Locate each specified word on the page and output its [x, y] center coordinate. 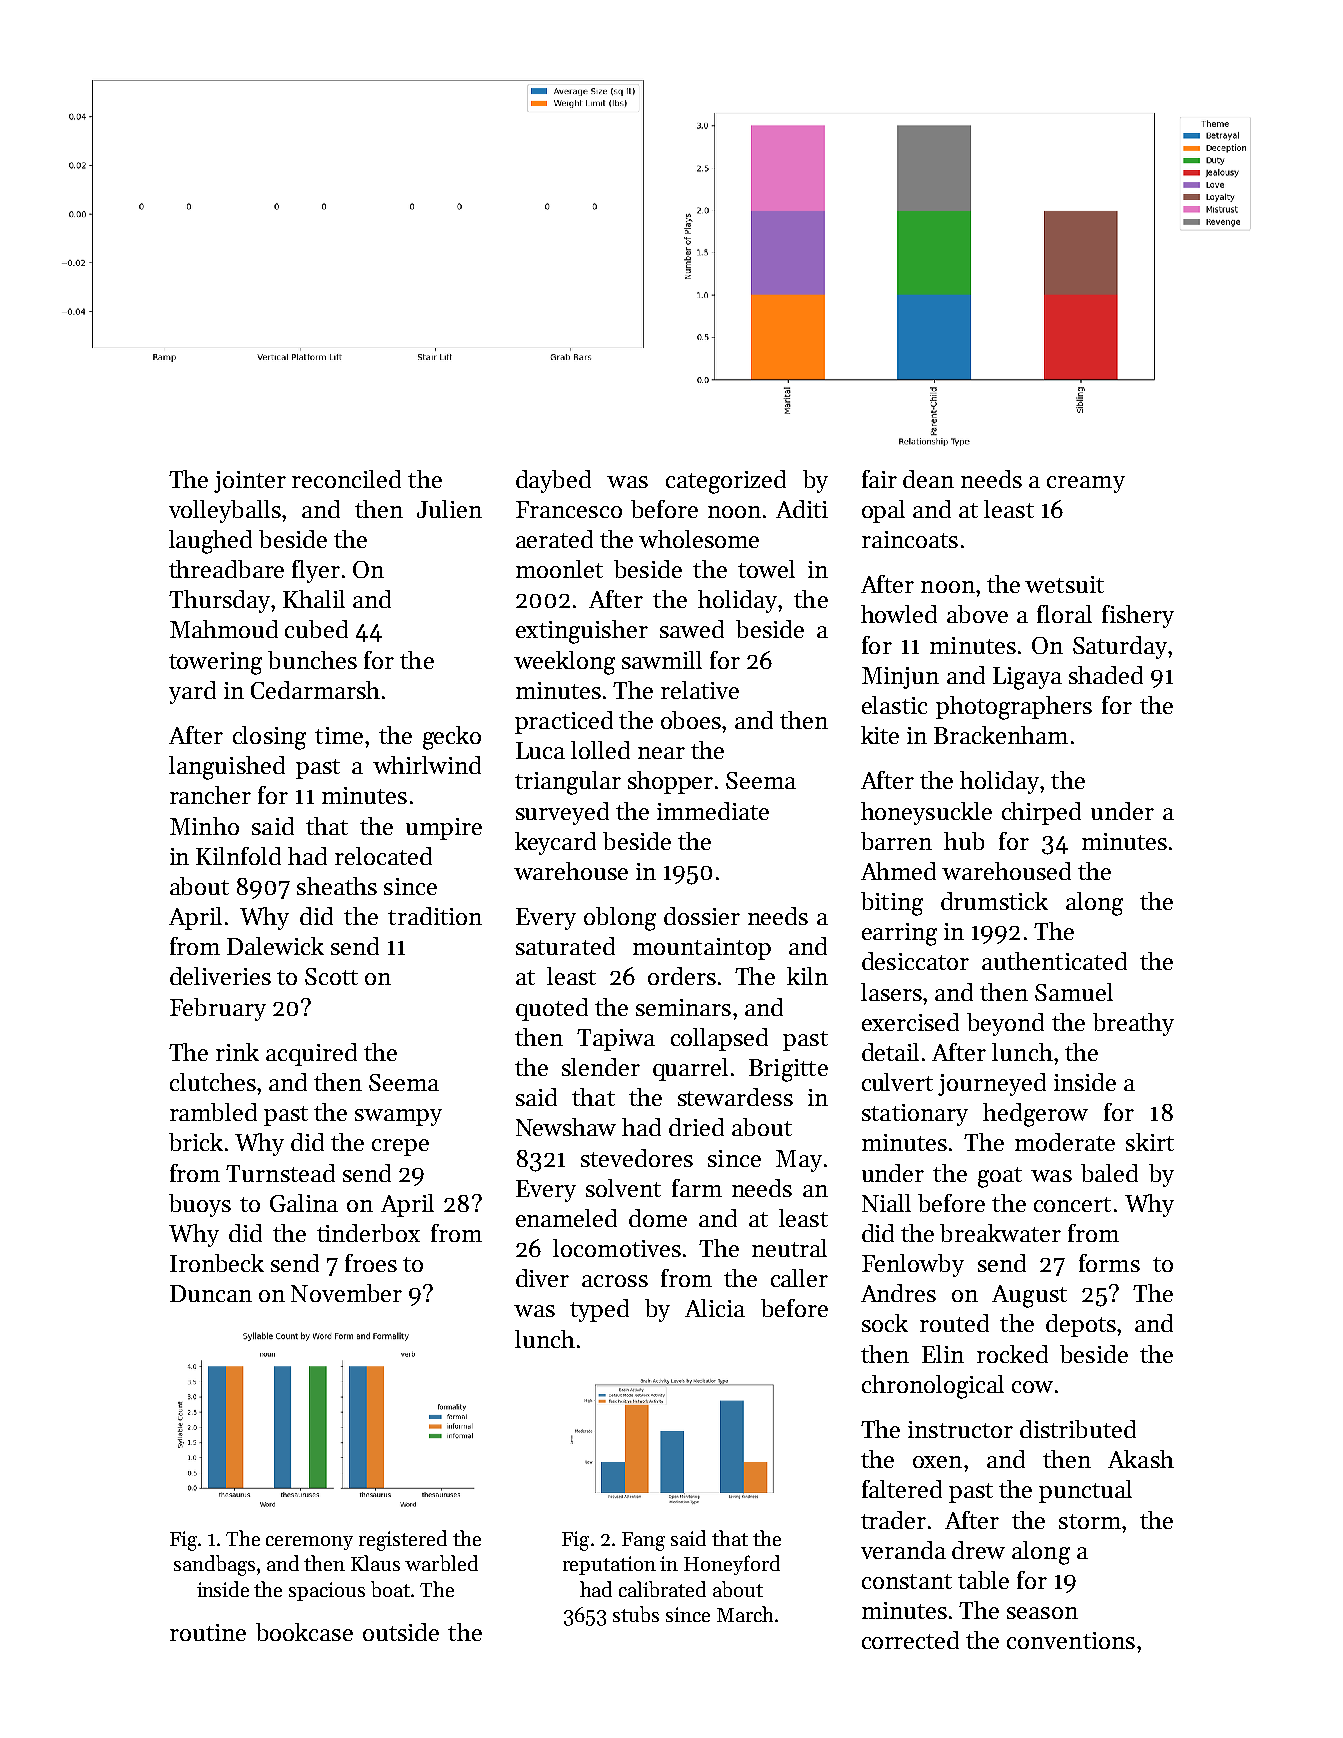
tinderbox [368, 1233]
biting [892, 904]
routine [208, 1632]
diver [542, 1278]
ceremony [309, 1543]
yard [192, 692]
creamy [1086, 484]
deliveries [220, 976]
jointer [250, 482]
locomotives [617, 1248]
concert [1072, 1204]
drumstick [994, 901]
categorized [726, 482]
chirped [1041, 813]
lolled [600, 750]
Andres [898, 1293]
